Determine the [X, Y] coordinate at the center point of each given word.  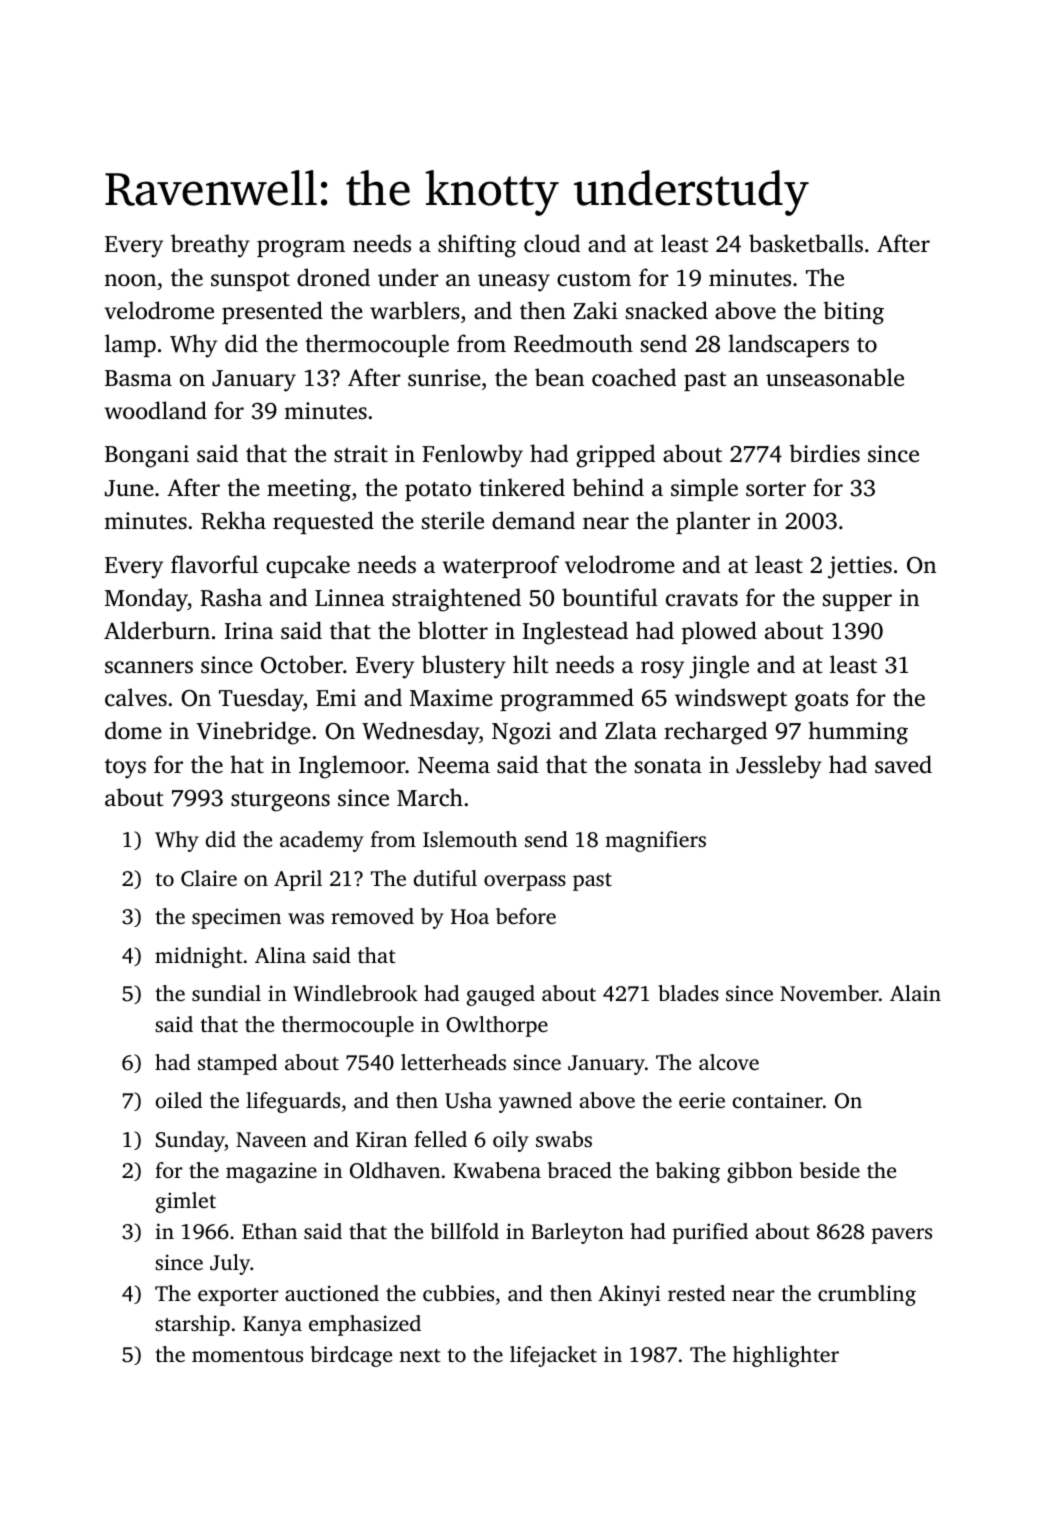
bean [559, 377]
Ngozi [521, 733]
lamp [130, 345]
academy [322, 841]
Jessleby [779, 767]
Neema [454, 765]
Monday [146, 600]
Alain [915, 993]
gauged [501, 995]
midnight [199, 957]
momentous [247, 1355]
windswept [731, 699]
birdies [825, 453]
